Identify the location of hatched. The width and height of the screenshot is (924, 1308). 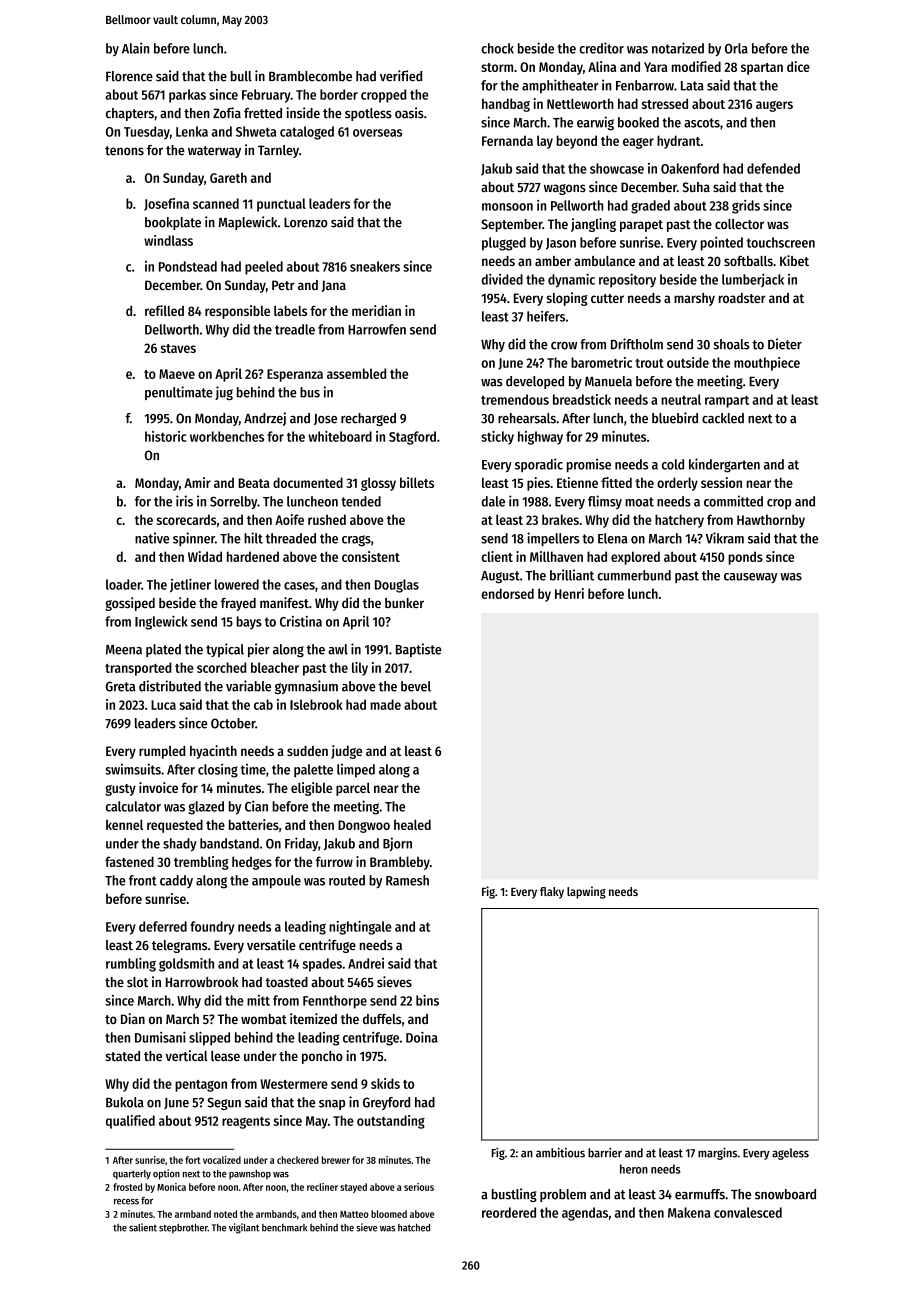
(414, 1228).
